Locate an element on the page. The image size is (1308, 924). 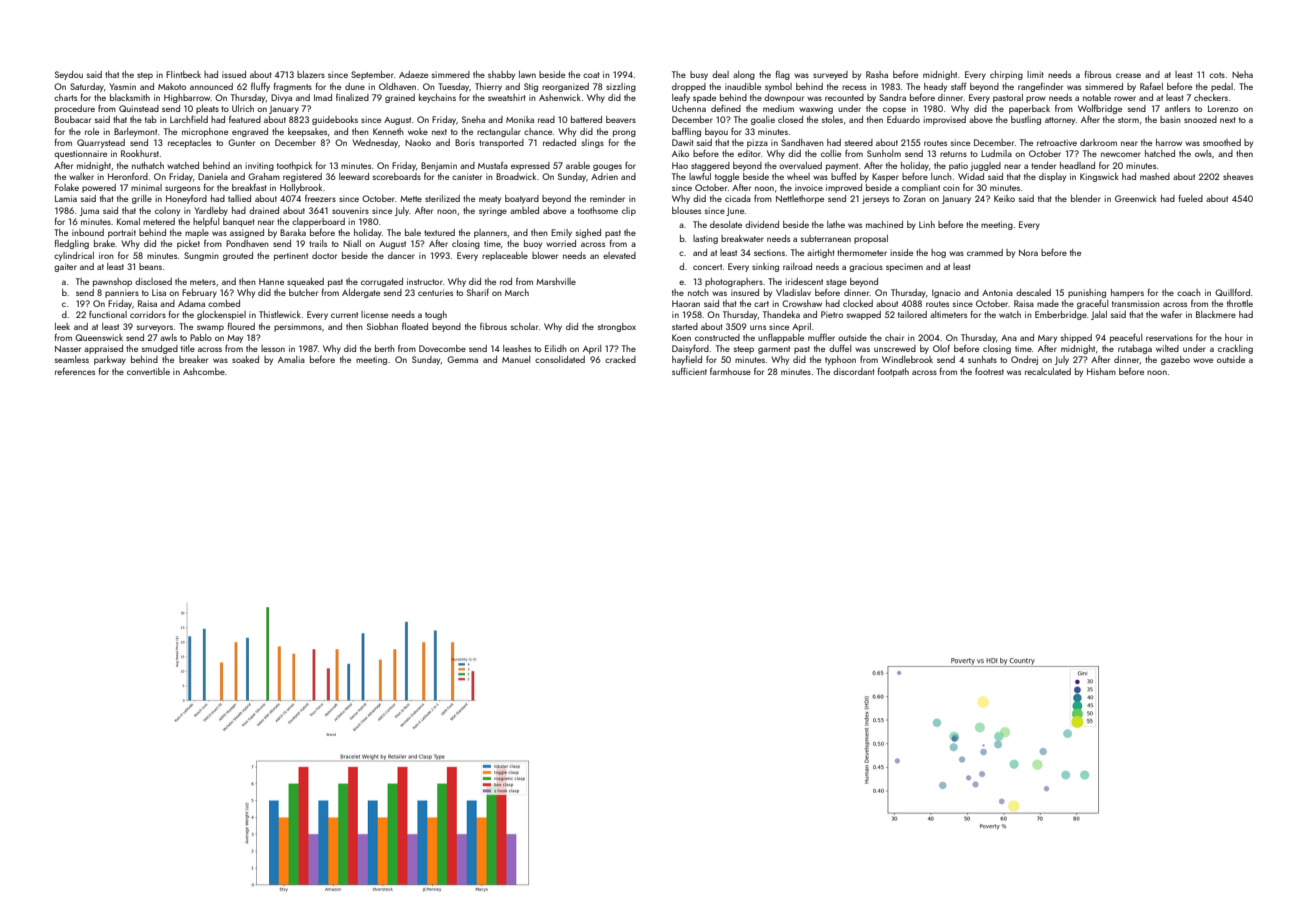
beans is located at coordinates (150, 266).
